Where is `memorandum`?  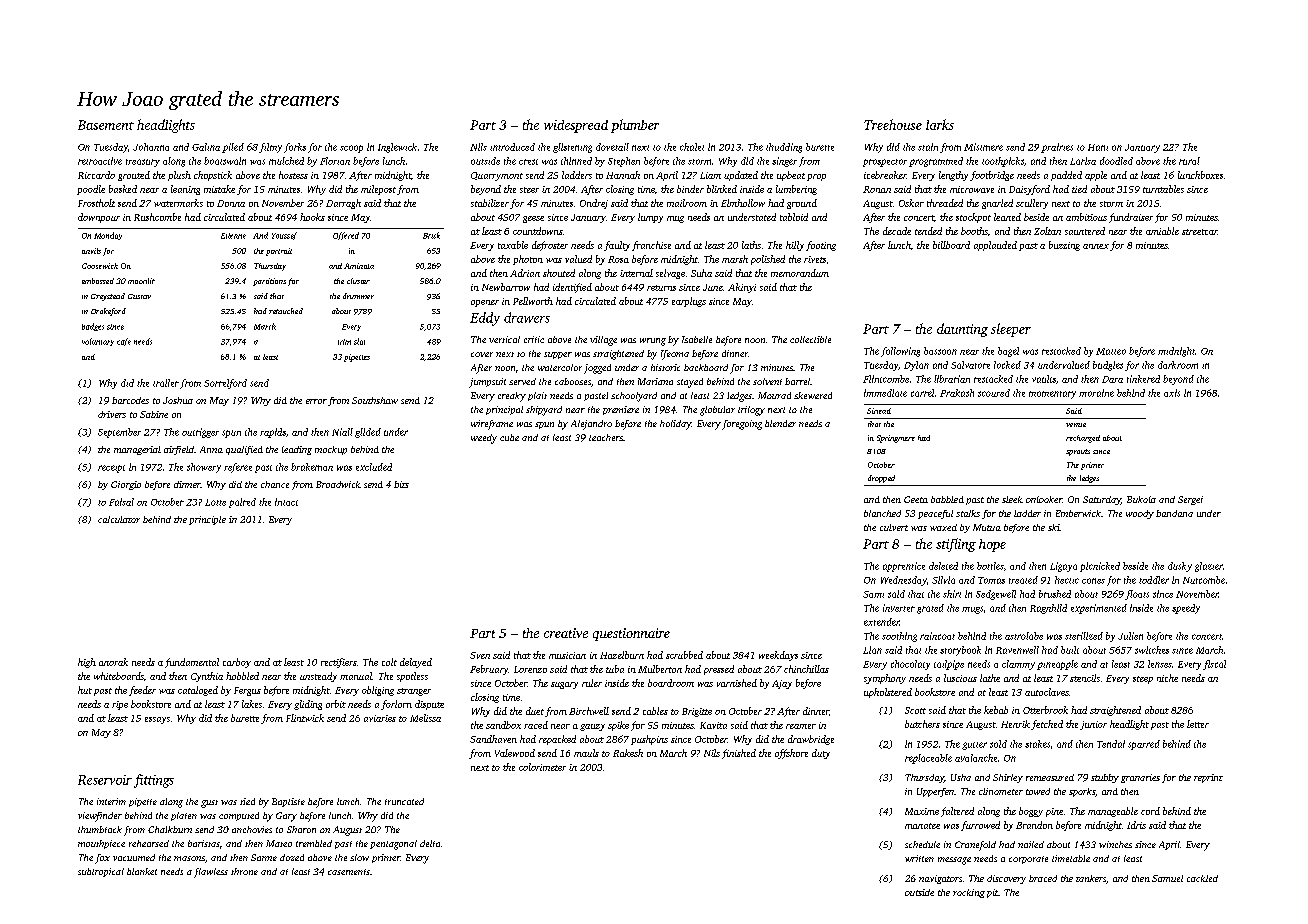 memorandum is located at coordinates (800, 273).
